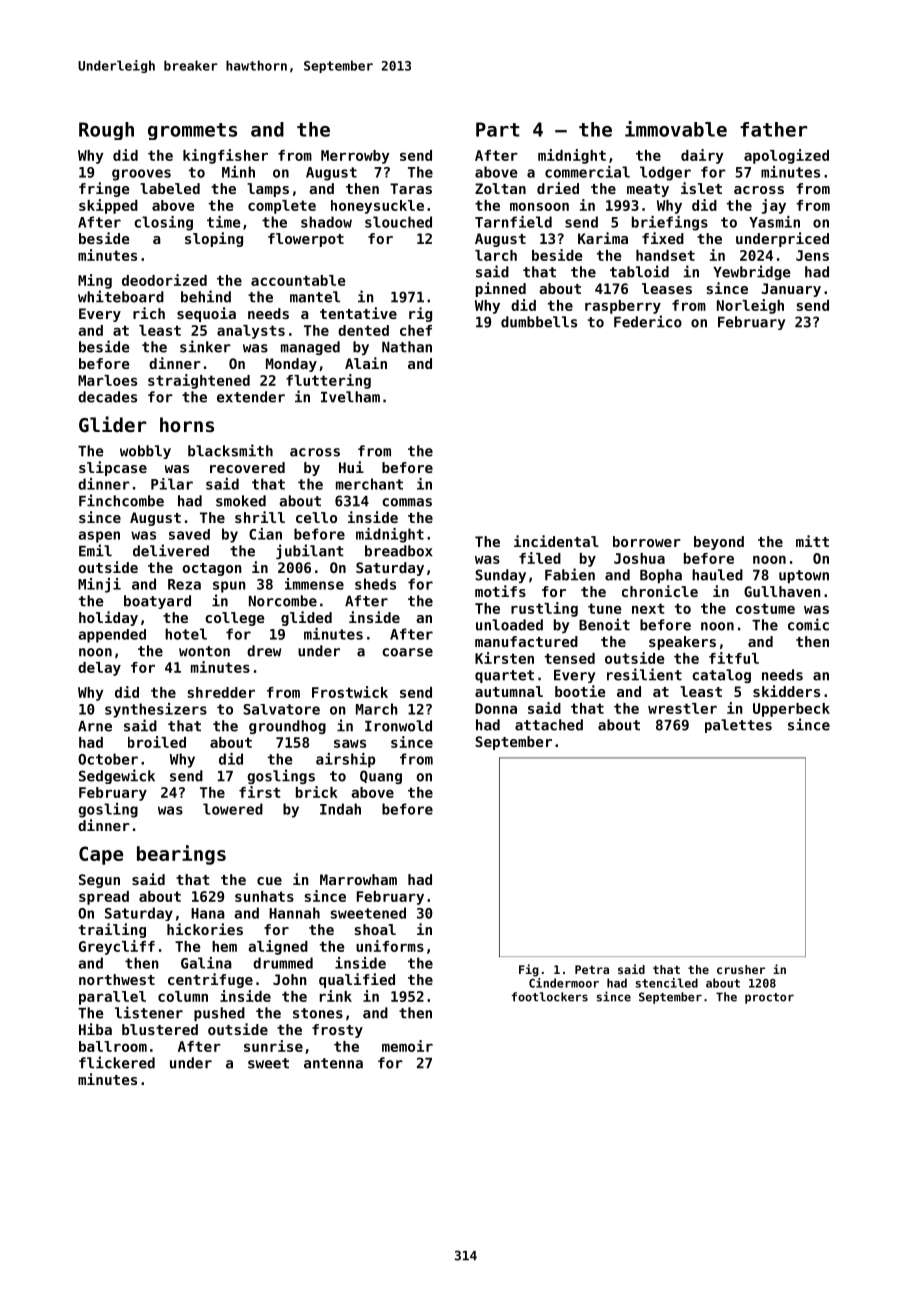 This image has width=908, height=1316. Describe the element at coordinates (539, 322) in the image. I see `dumbbells` at that location.
